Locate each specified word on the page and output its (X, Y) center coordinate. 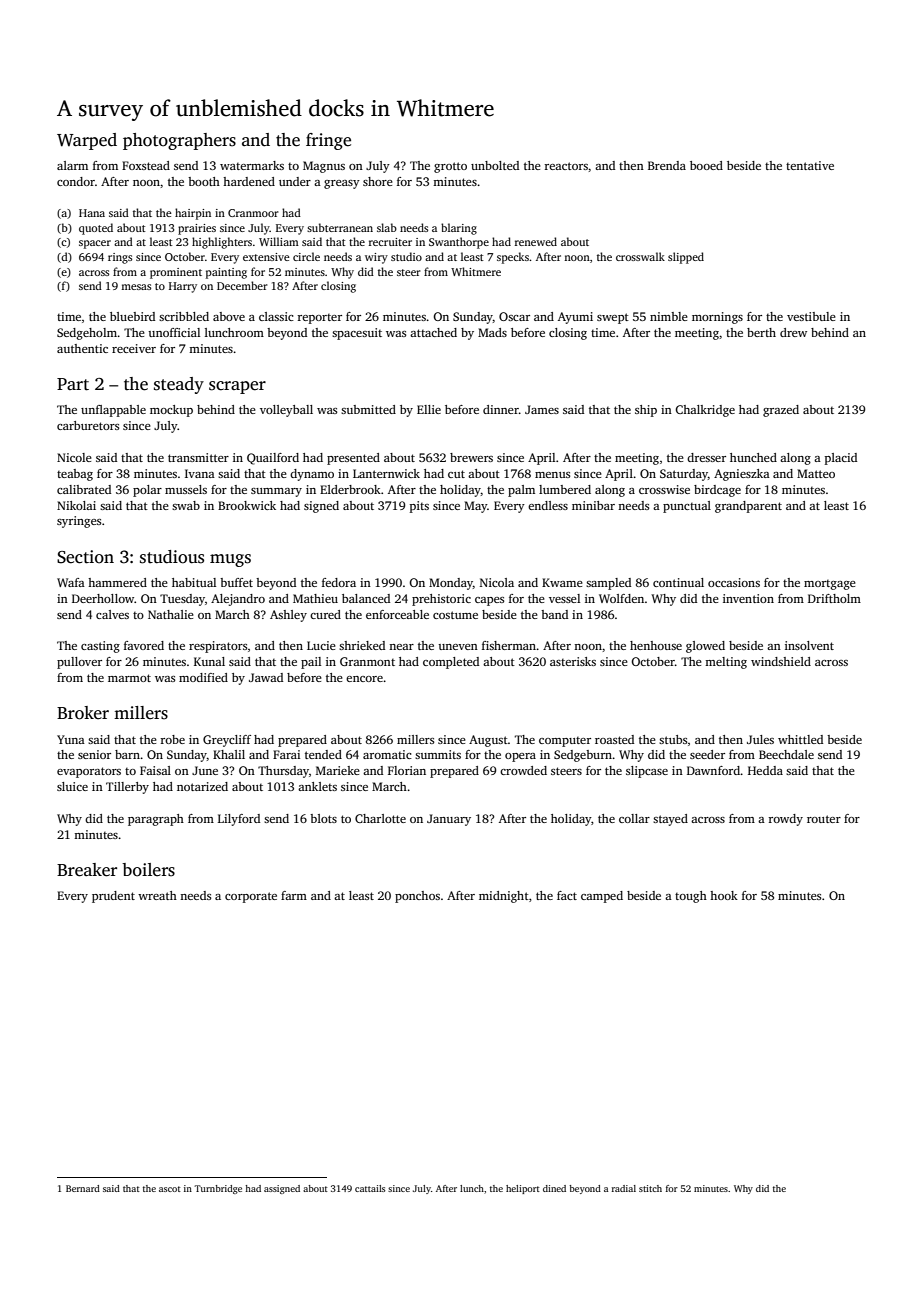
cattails (370, 1188)
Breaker (87, 870)
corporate (251, 897)
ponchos (417, 897)
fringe (328, 141)
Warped (87, 141)
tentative (810, 165)
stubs (673, 739)
